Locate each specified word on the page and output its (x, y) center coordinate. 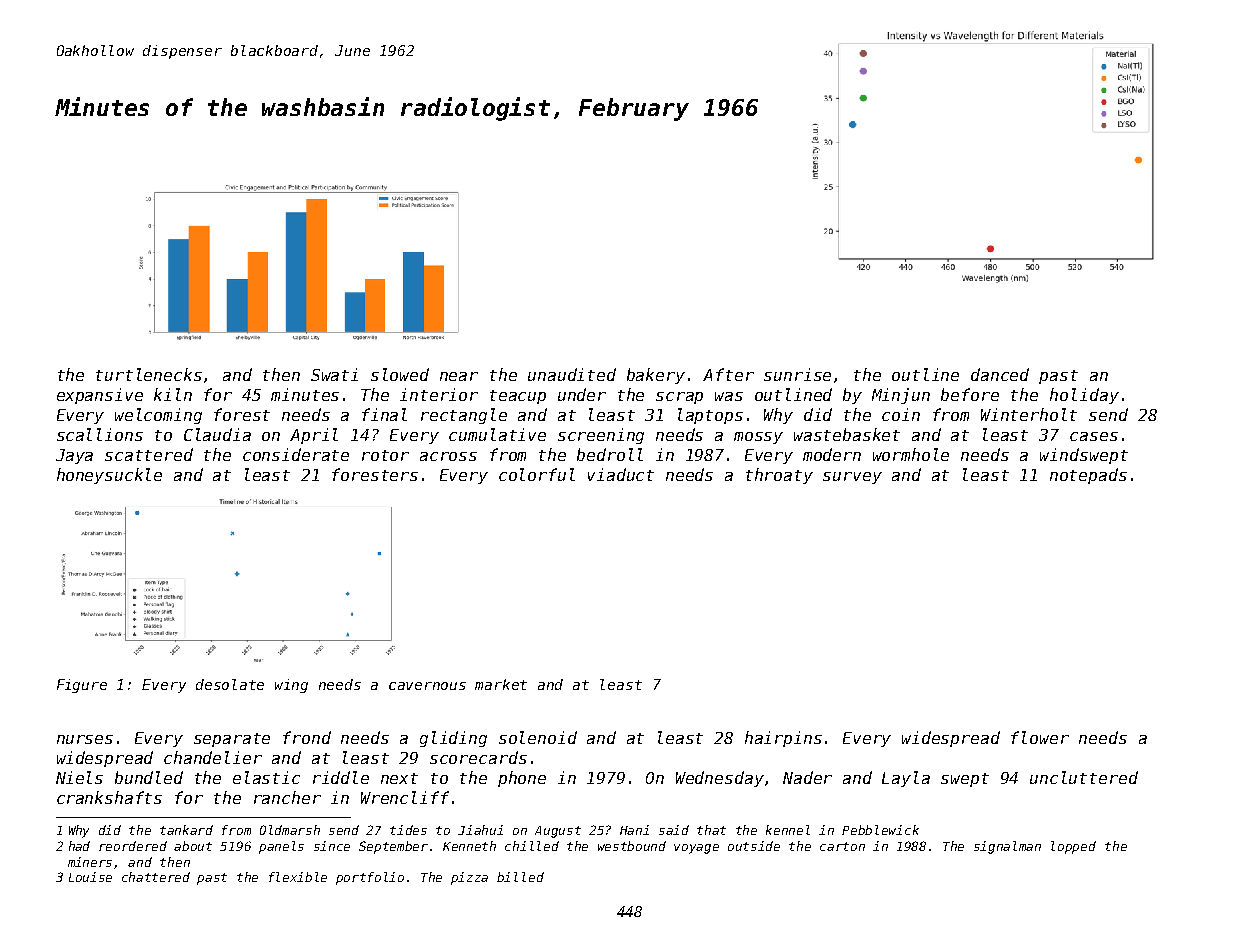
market (501, 684)
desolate (230, 684)
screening (601, 436)
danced (1000, 374)
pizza (469, 878)
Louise (90, 877)
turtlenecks (149, 374)
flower (1040, 737)
